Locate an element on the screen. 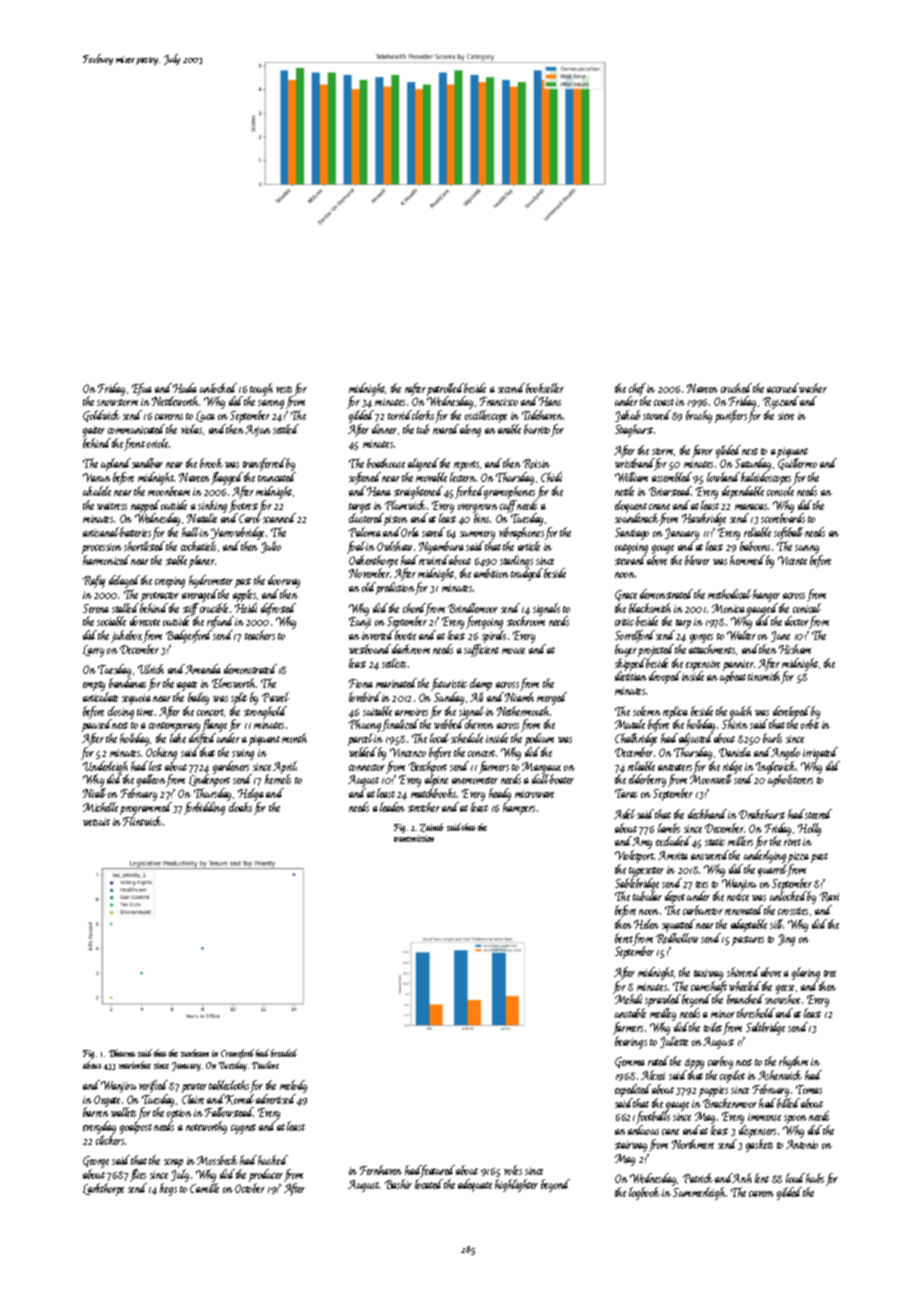  Owlshaw is located at coordinates (394, 546).
